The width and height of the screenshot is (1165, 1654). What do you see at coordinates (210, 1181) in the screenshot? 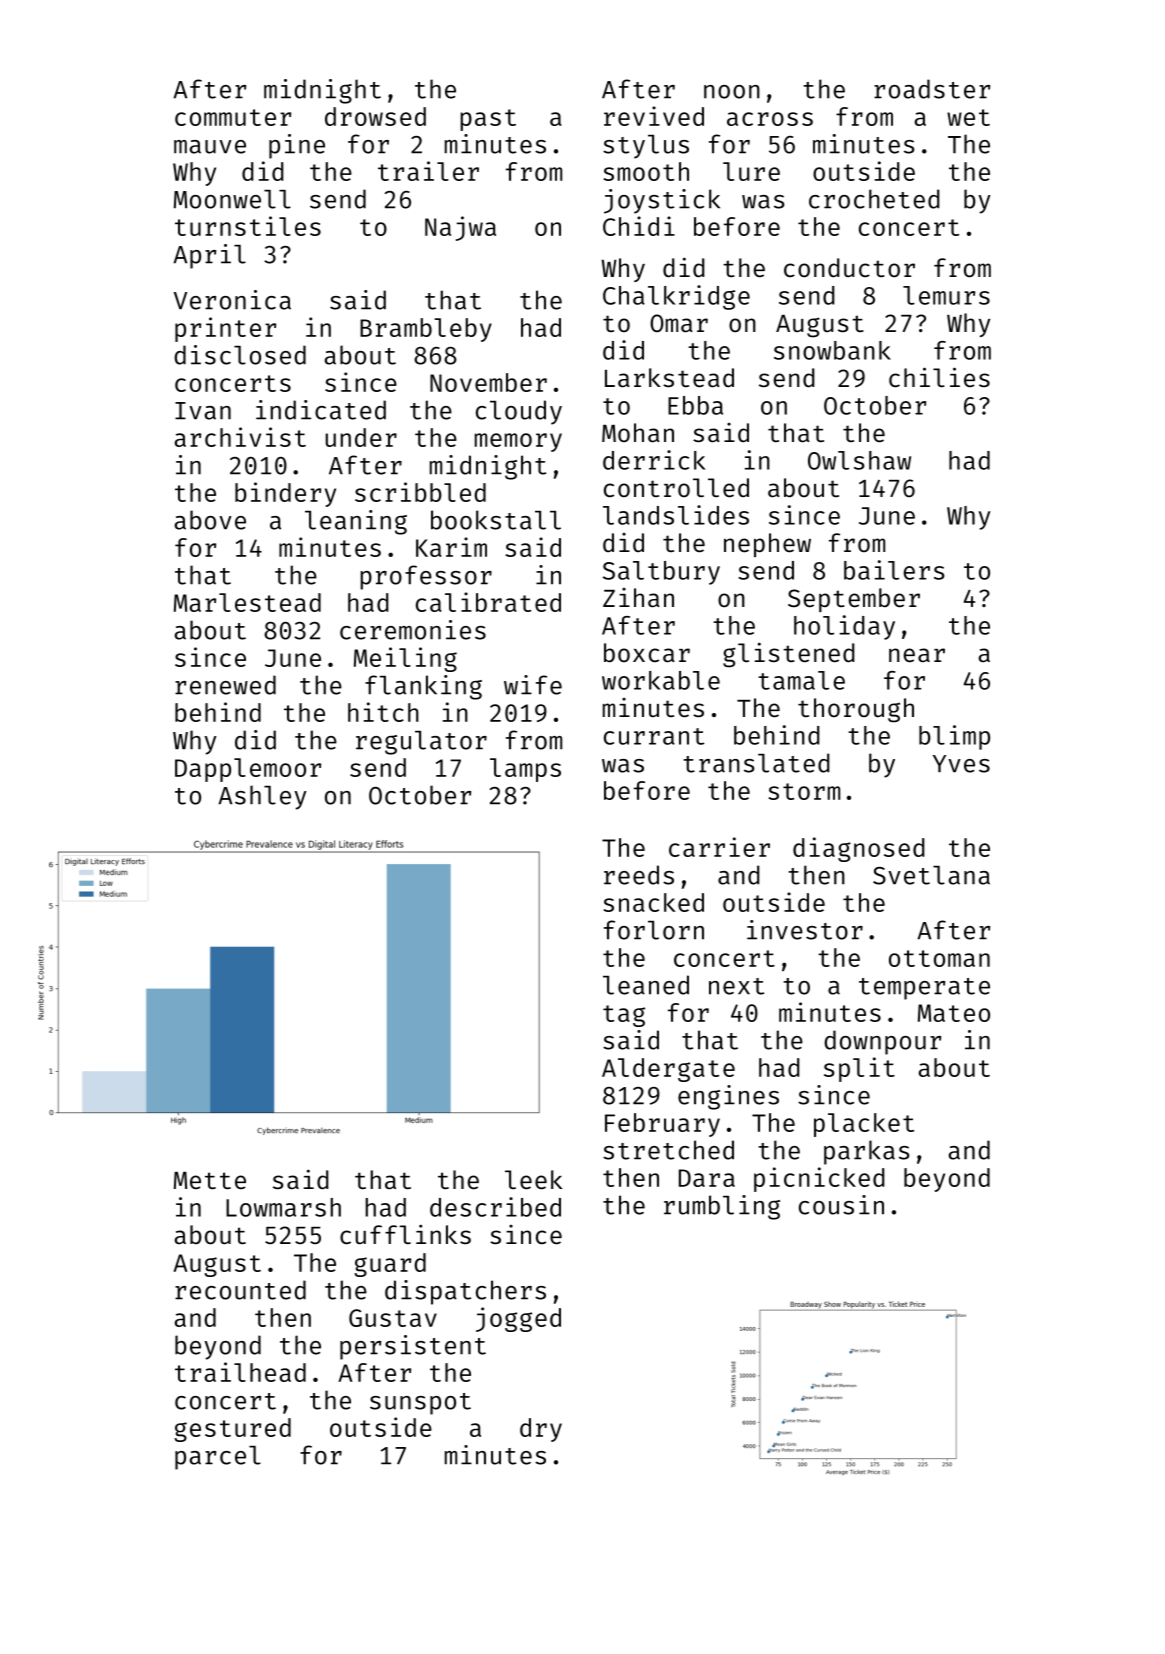
I see `Mette` at bounding box center [210, 1181].
